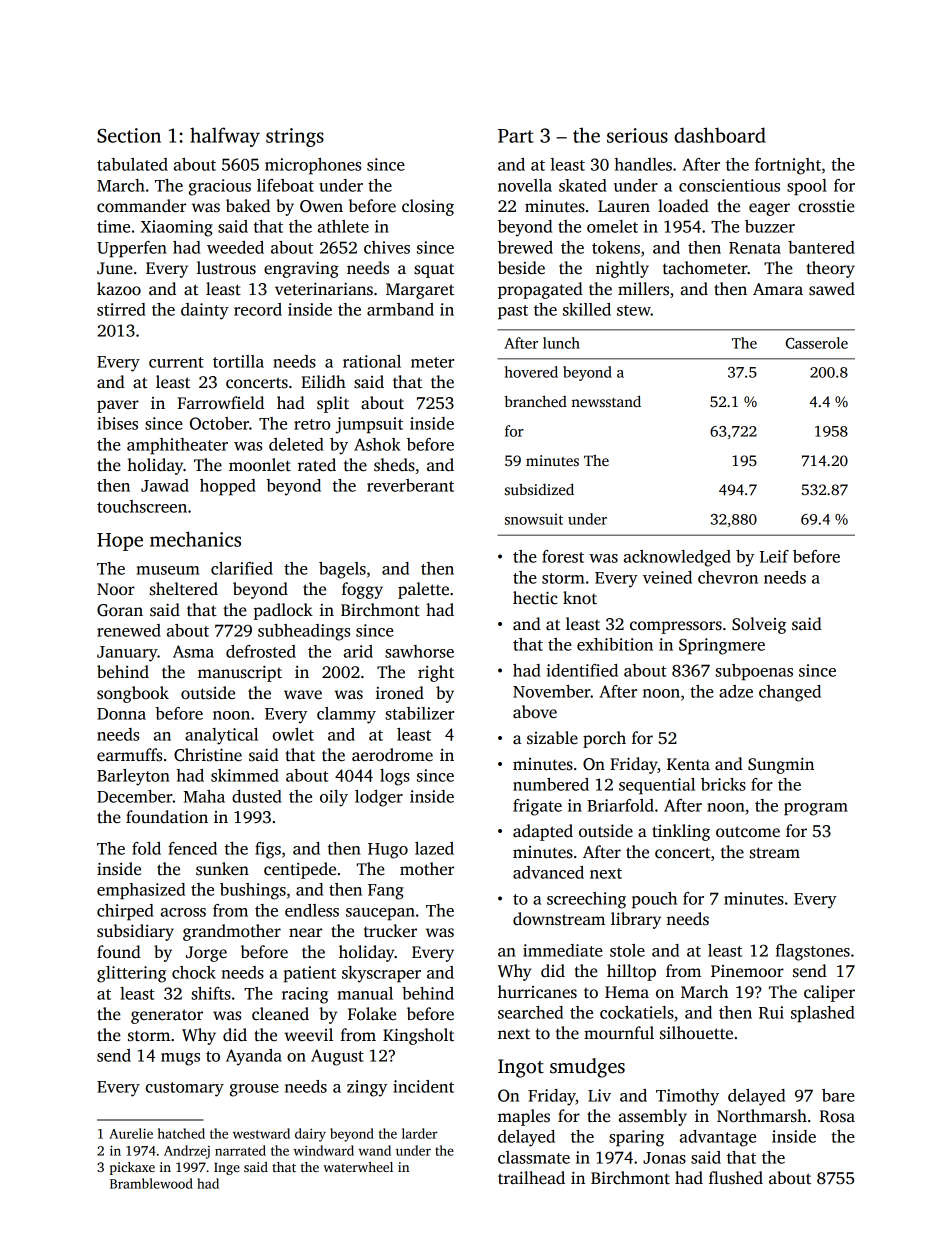  What do you see at coordinates (295, 137) in the page?
I see `strings` at bounding box center [295, 137].
